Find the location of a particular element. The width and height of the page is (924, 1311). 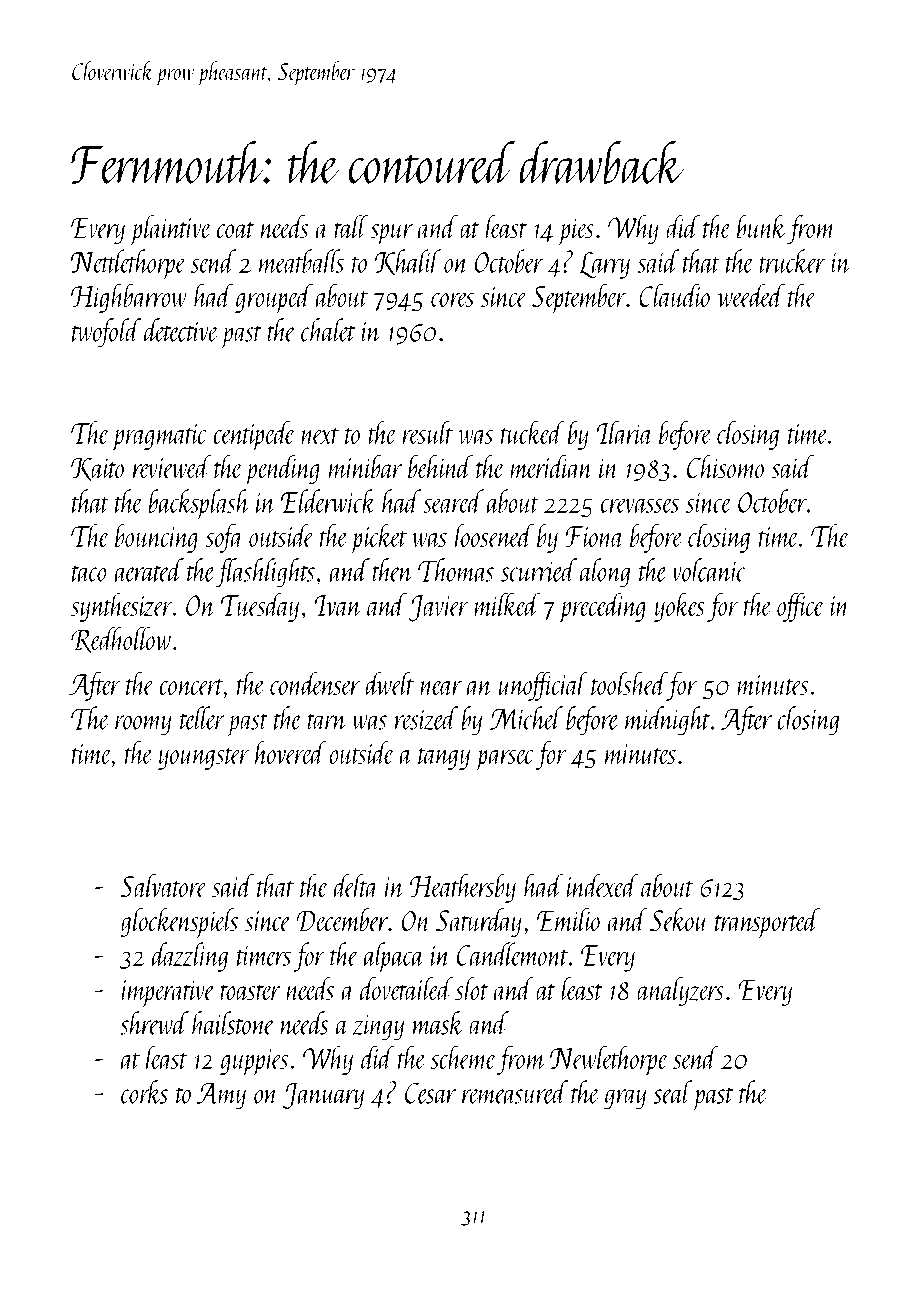

tall is located at coordinates (351, 226).
